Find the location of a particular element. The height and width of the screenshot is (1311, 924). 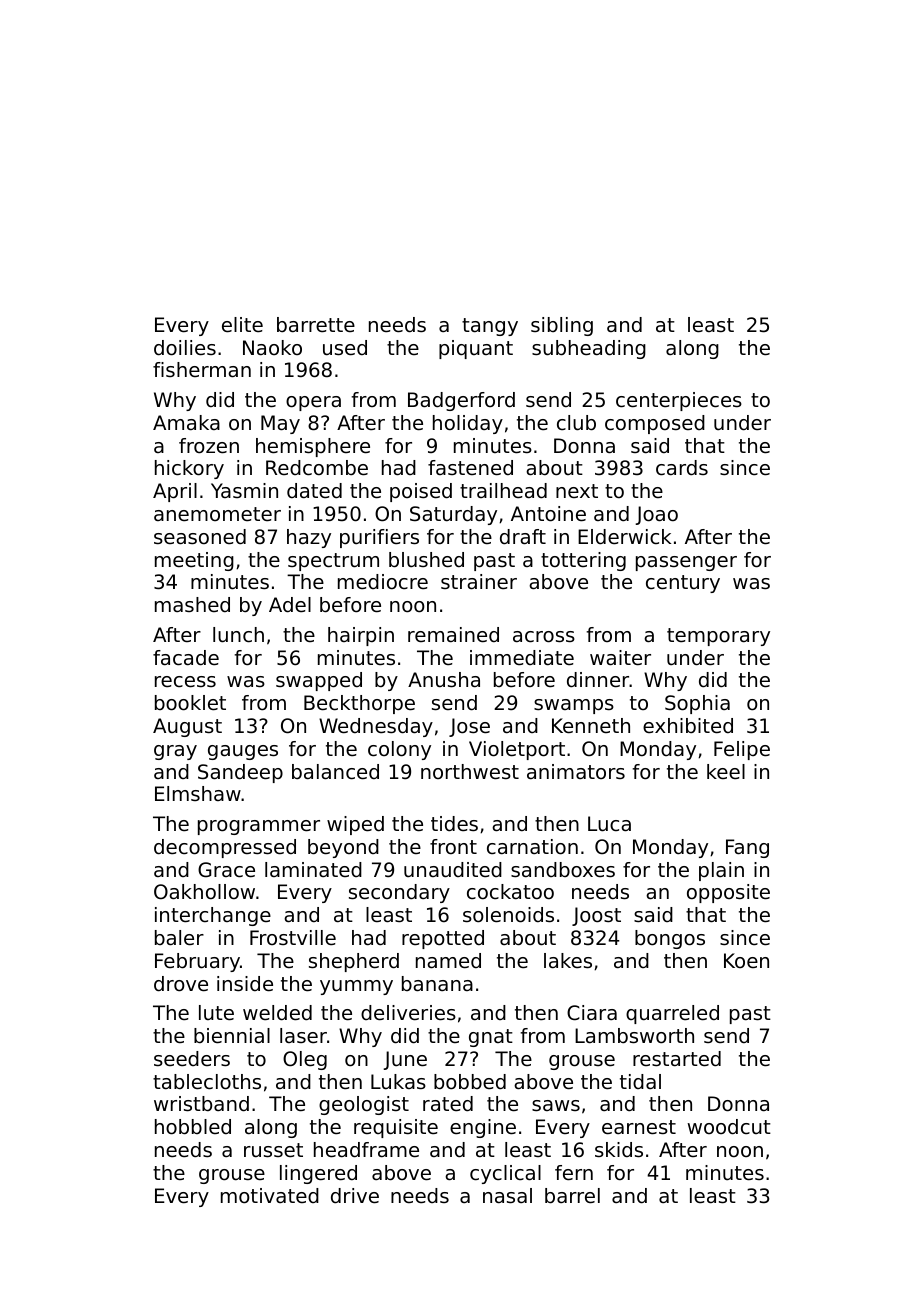

motivated is located at coordinates (270, 1196).
